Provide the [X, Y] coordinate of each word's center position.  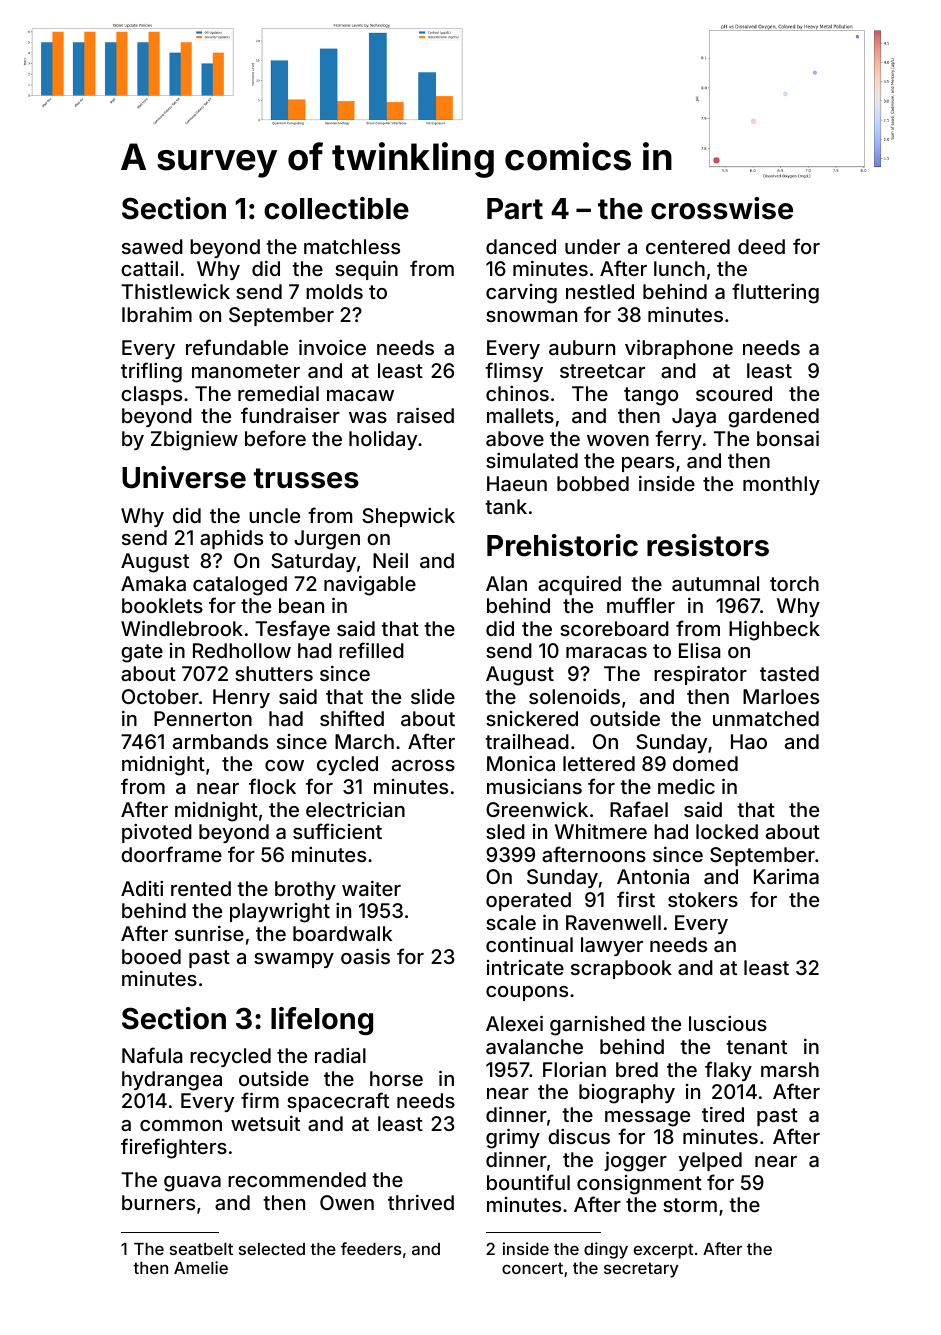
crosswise [722, 208]
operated [528, 901]
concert [532, 1268]
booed [151, 956]
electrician [355, 809]
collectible [336, 208]
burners [158, 1202]
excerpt [664, 1251]
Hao [749, 741]
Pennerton [203, 718]
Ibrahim [157, 314]
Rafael [639, 809]
